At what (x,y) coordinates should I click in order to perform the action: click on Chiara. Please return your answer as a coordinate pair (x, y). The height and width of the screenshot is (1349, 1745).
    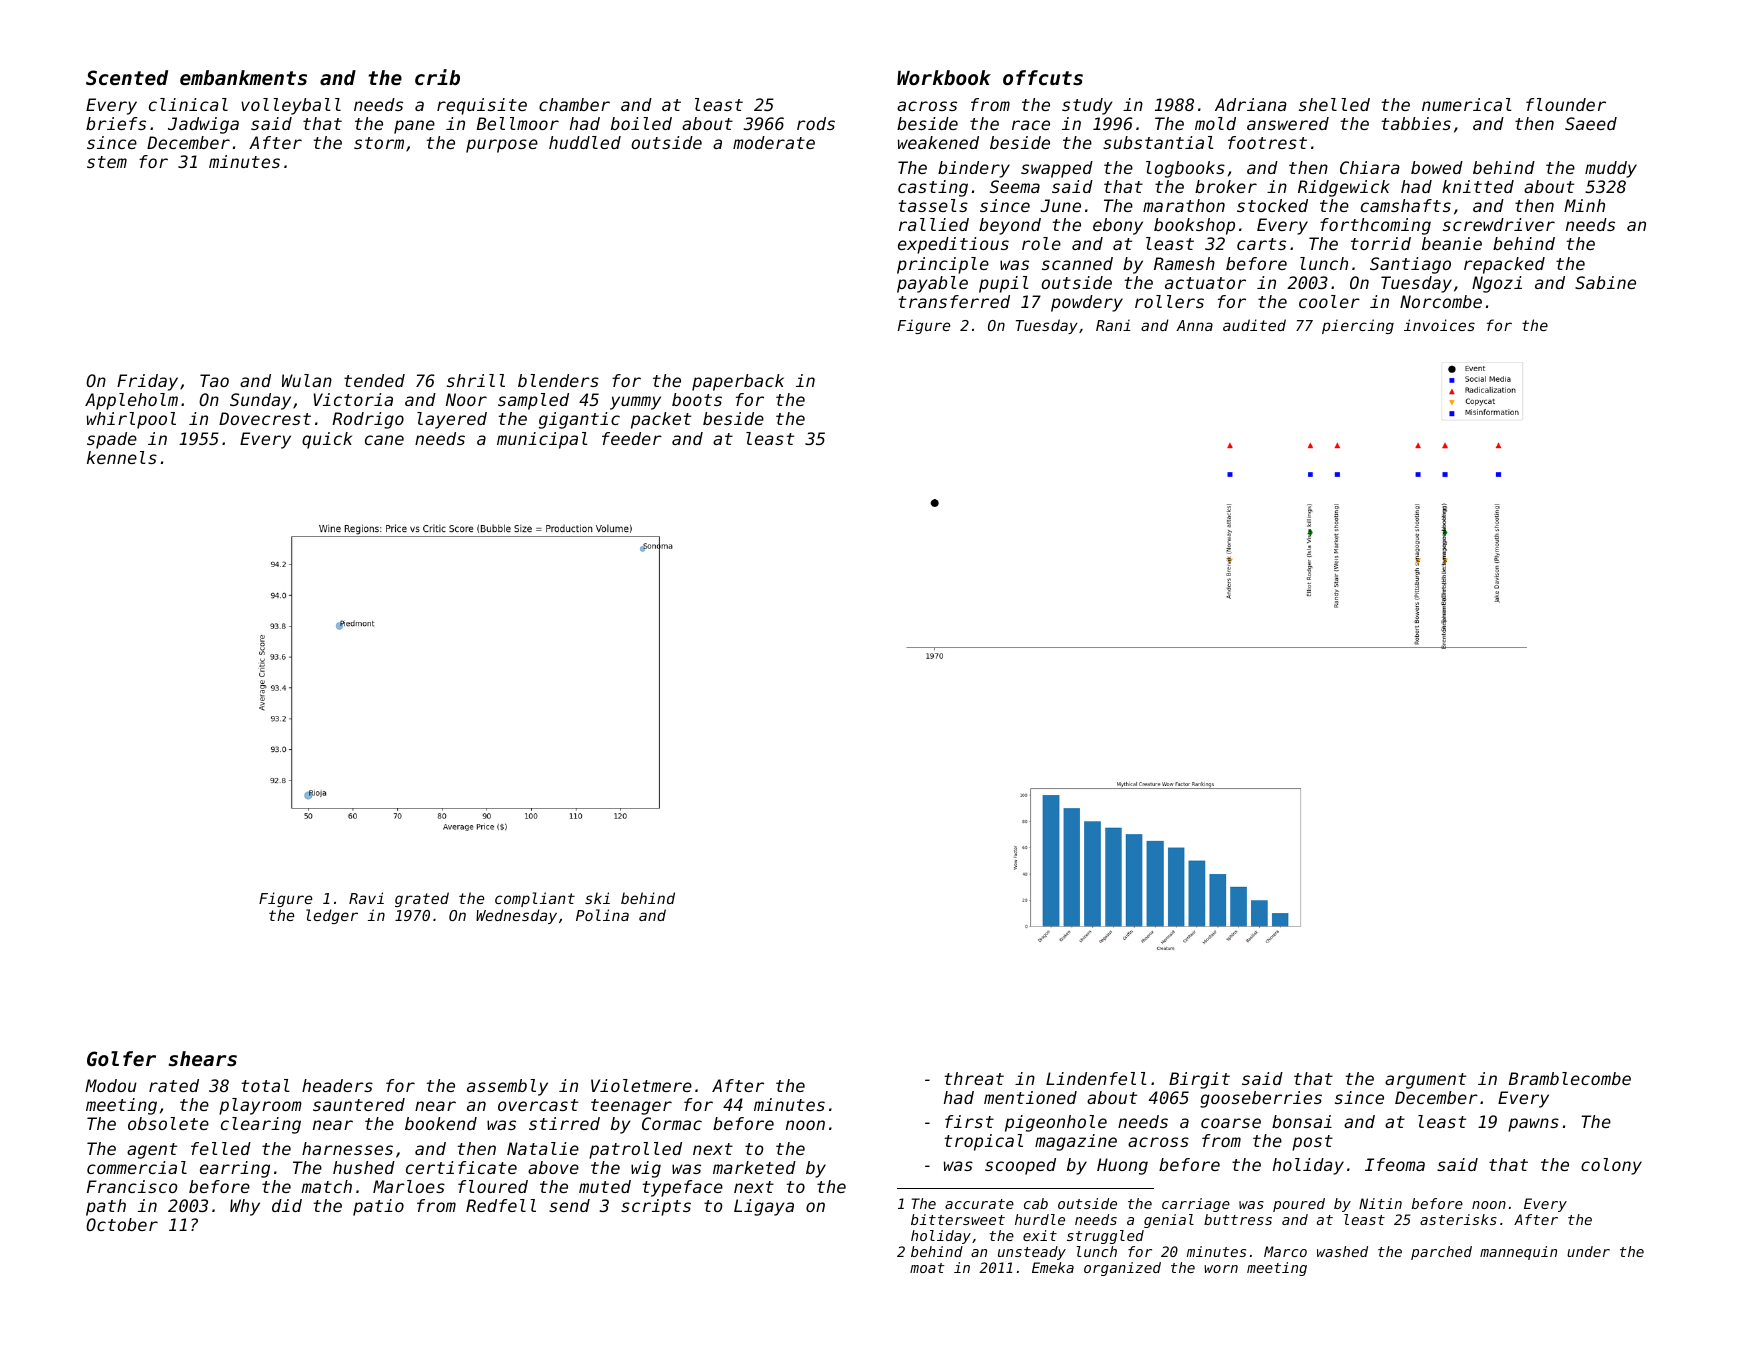
    Looking at the image, I should click on (1370, 167).
